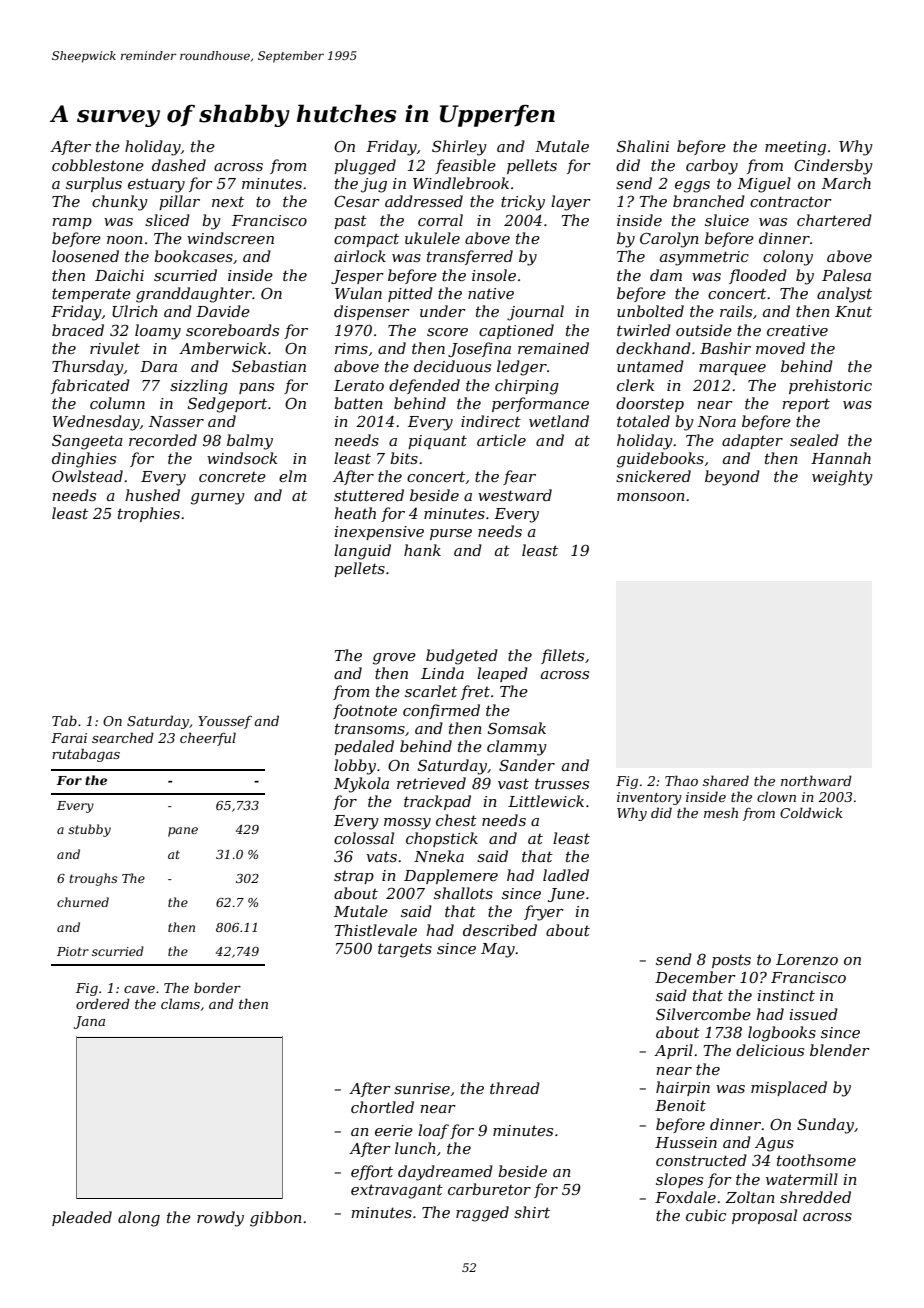 This screenshot has height=1308, width=924. Describe the element at coordinates (532, 1212) in the screenshot. I see `shirt` at that location.
